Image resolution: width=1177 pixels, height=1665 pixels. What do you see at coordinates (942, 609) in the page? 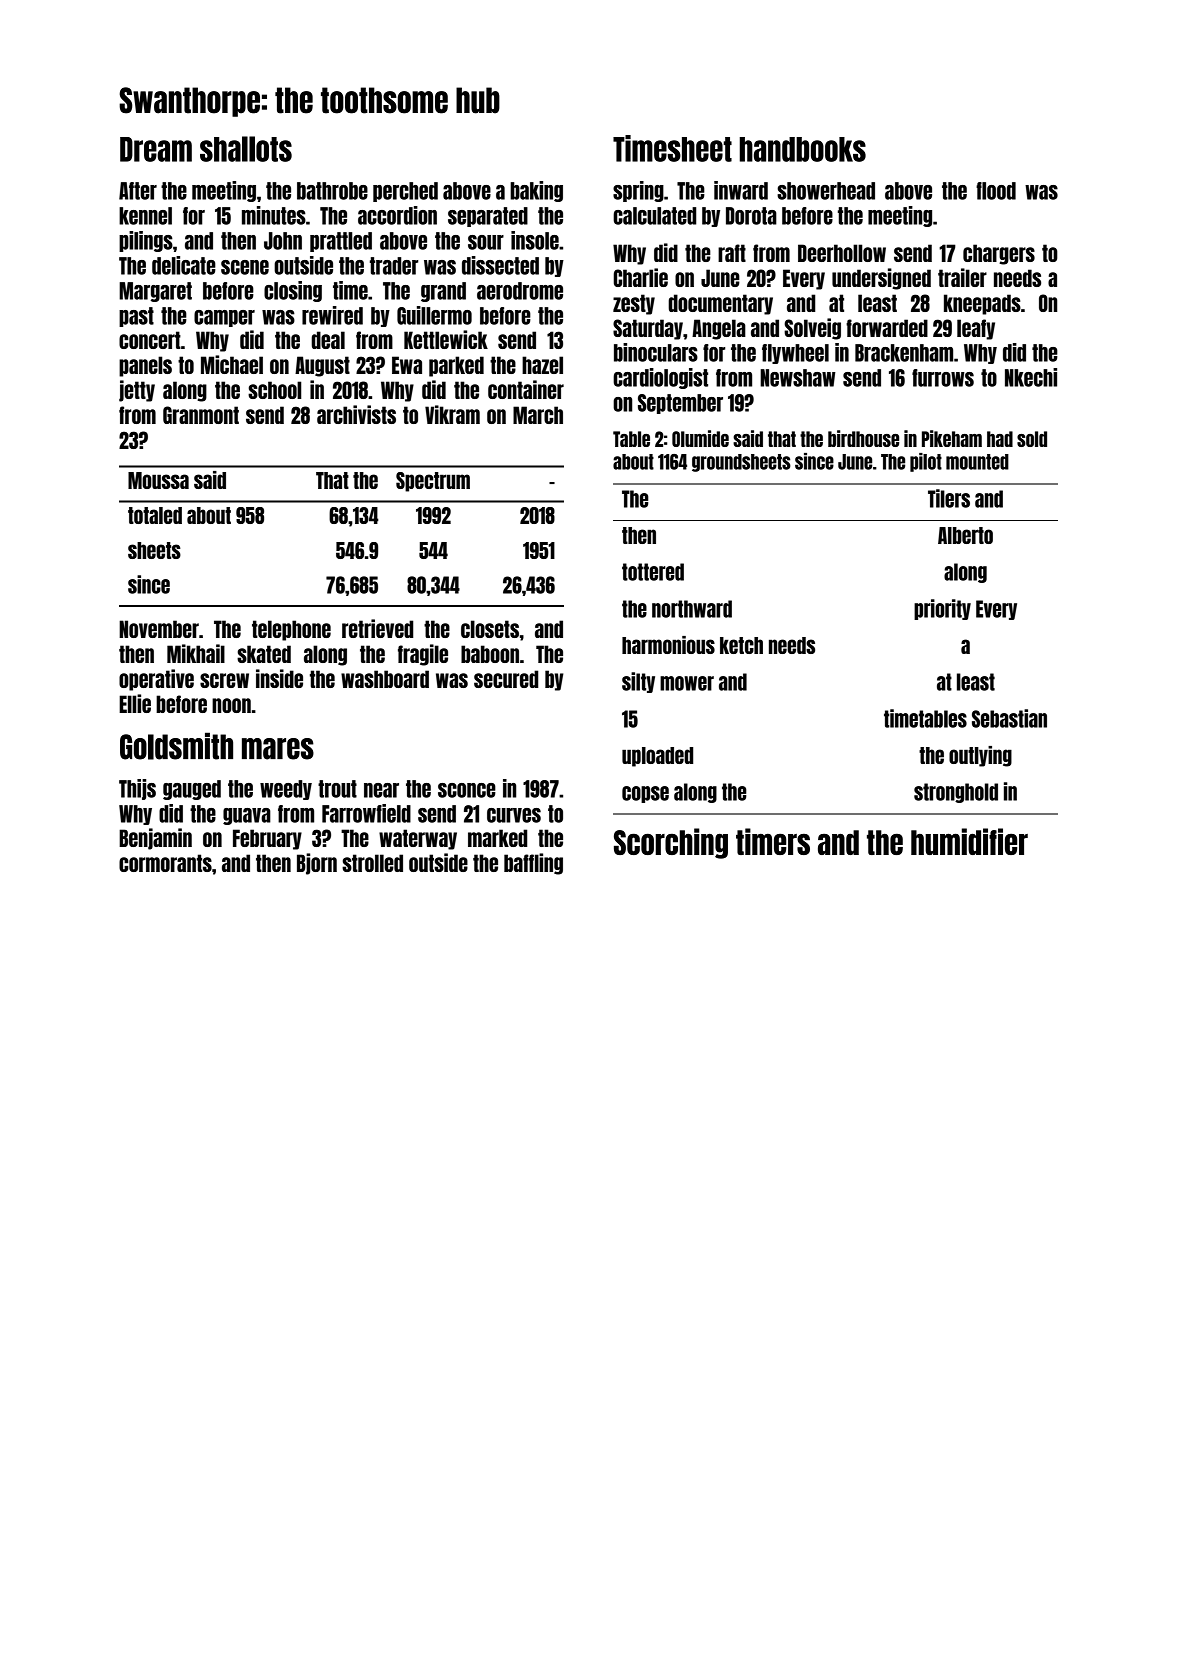
I see `priority` at bounding box center [942, 609].
